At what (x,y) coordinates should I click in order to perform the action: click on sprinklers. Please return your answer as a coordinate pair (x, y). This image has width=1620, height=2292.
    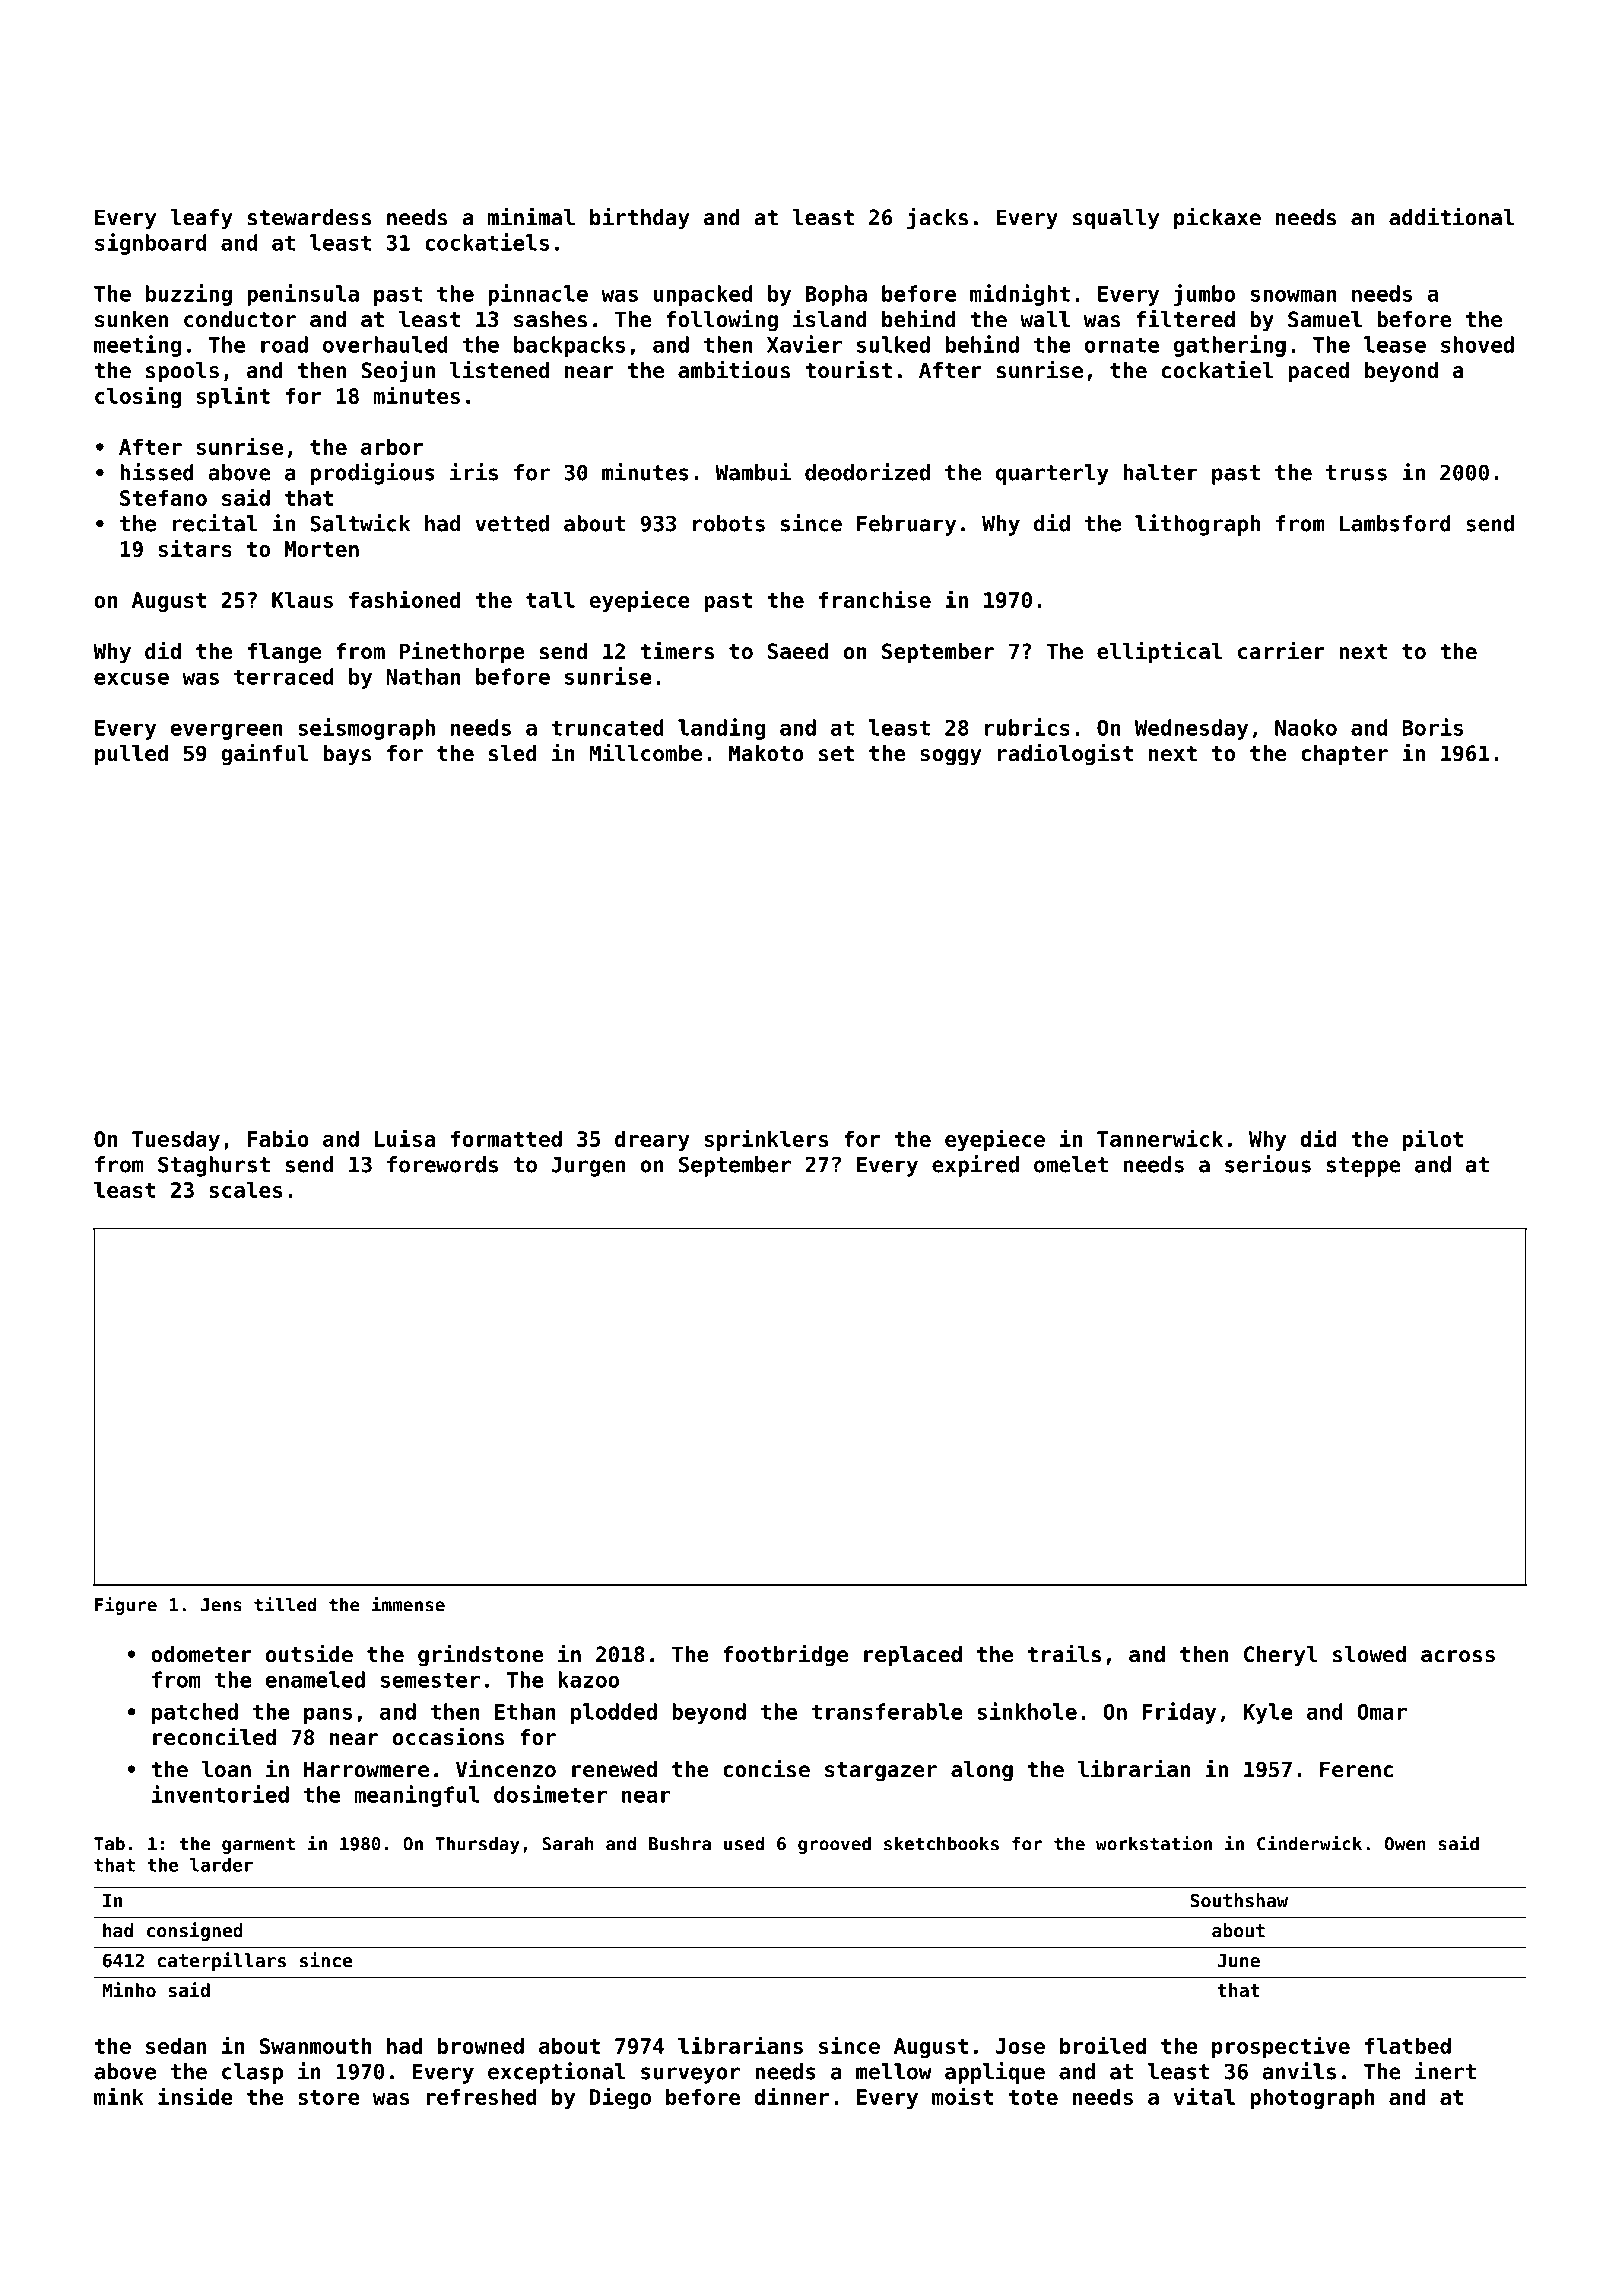
    Looking at the image, I should click on (766, 1140).
